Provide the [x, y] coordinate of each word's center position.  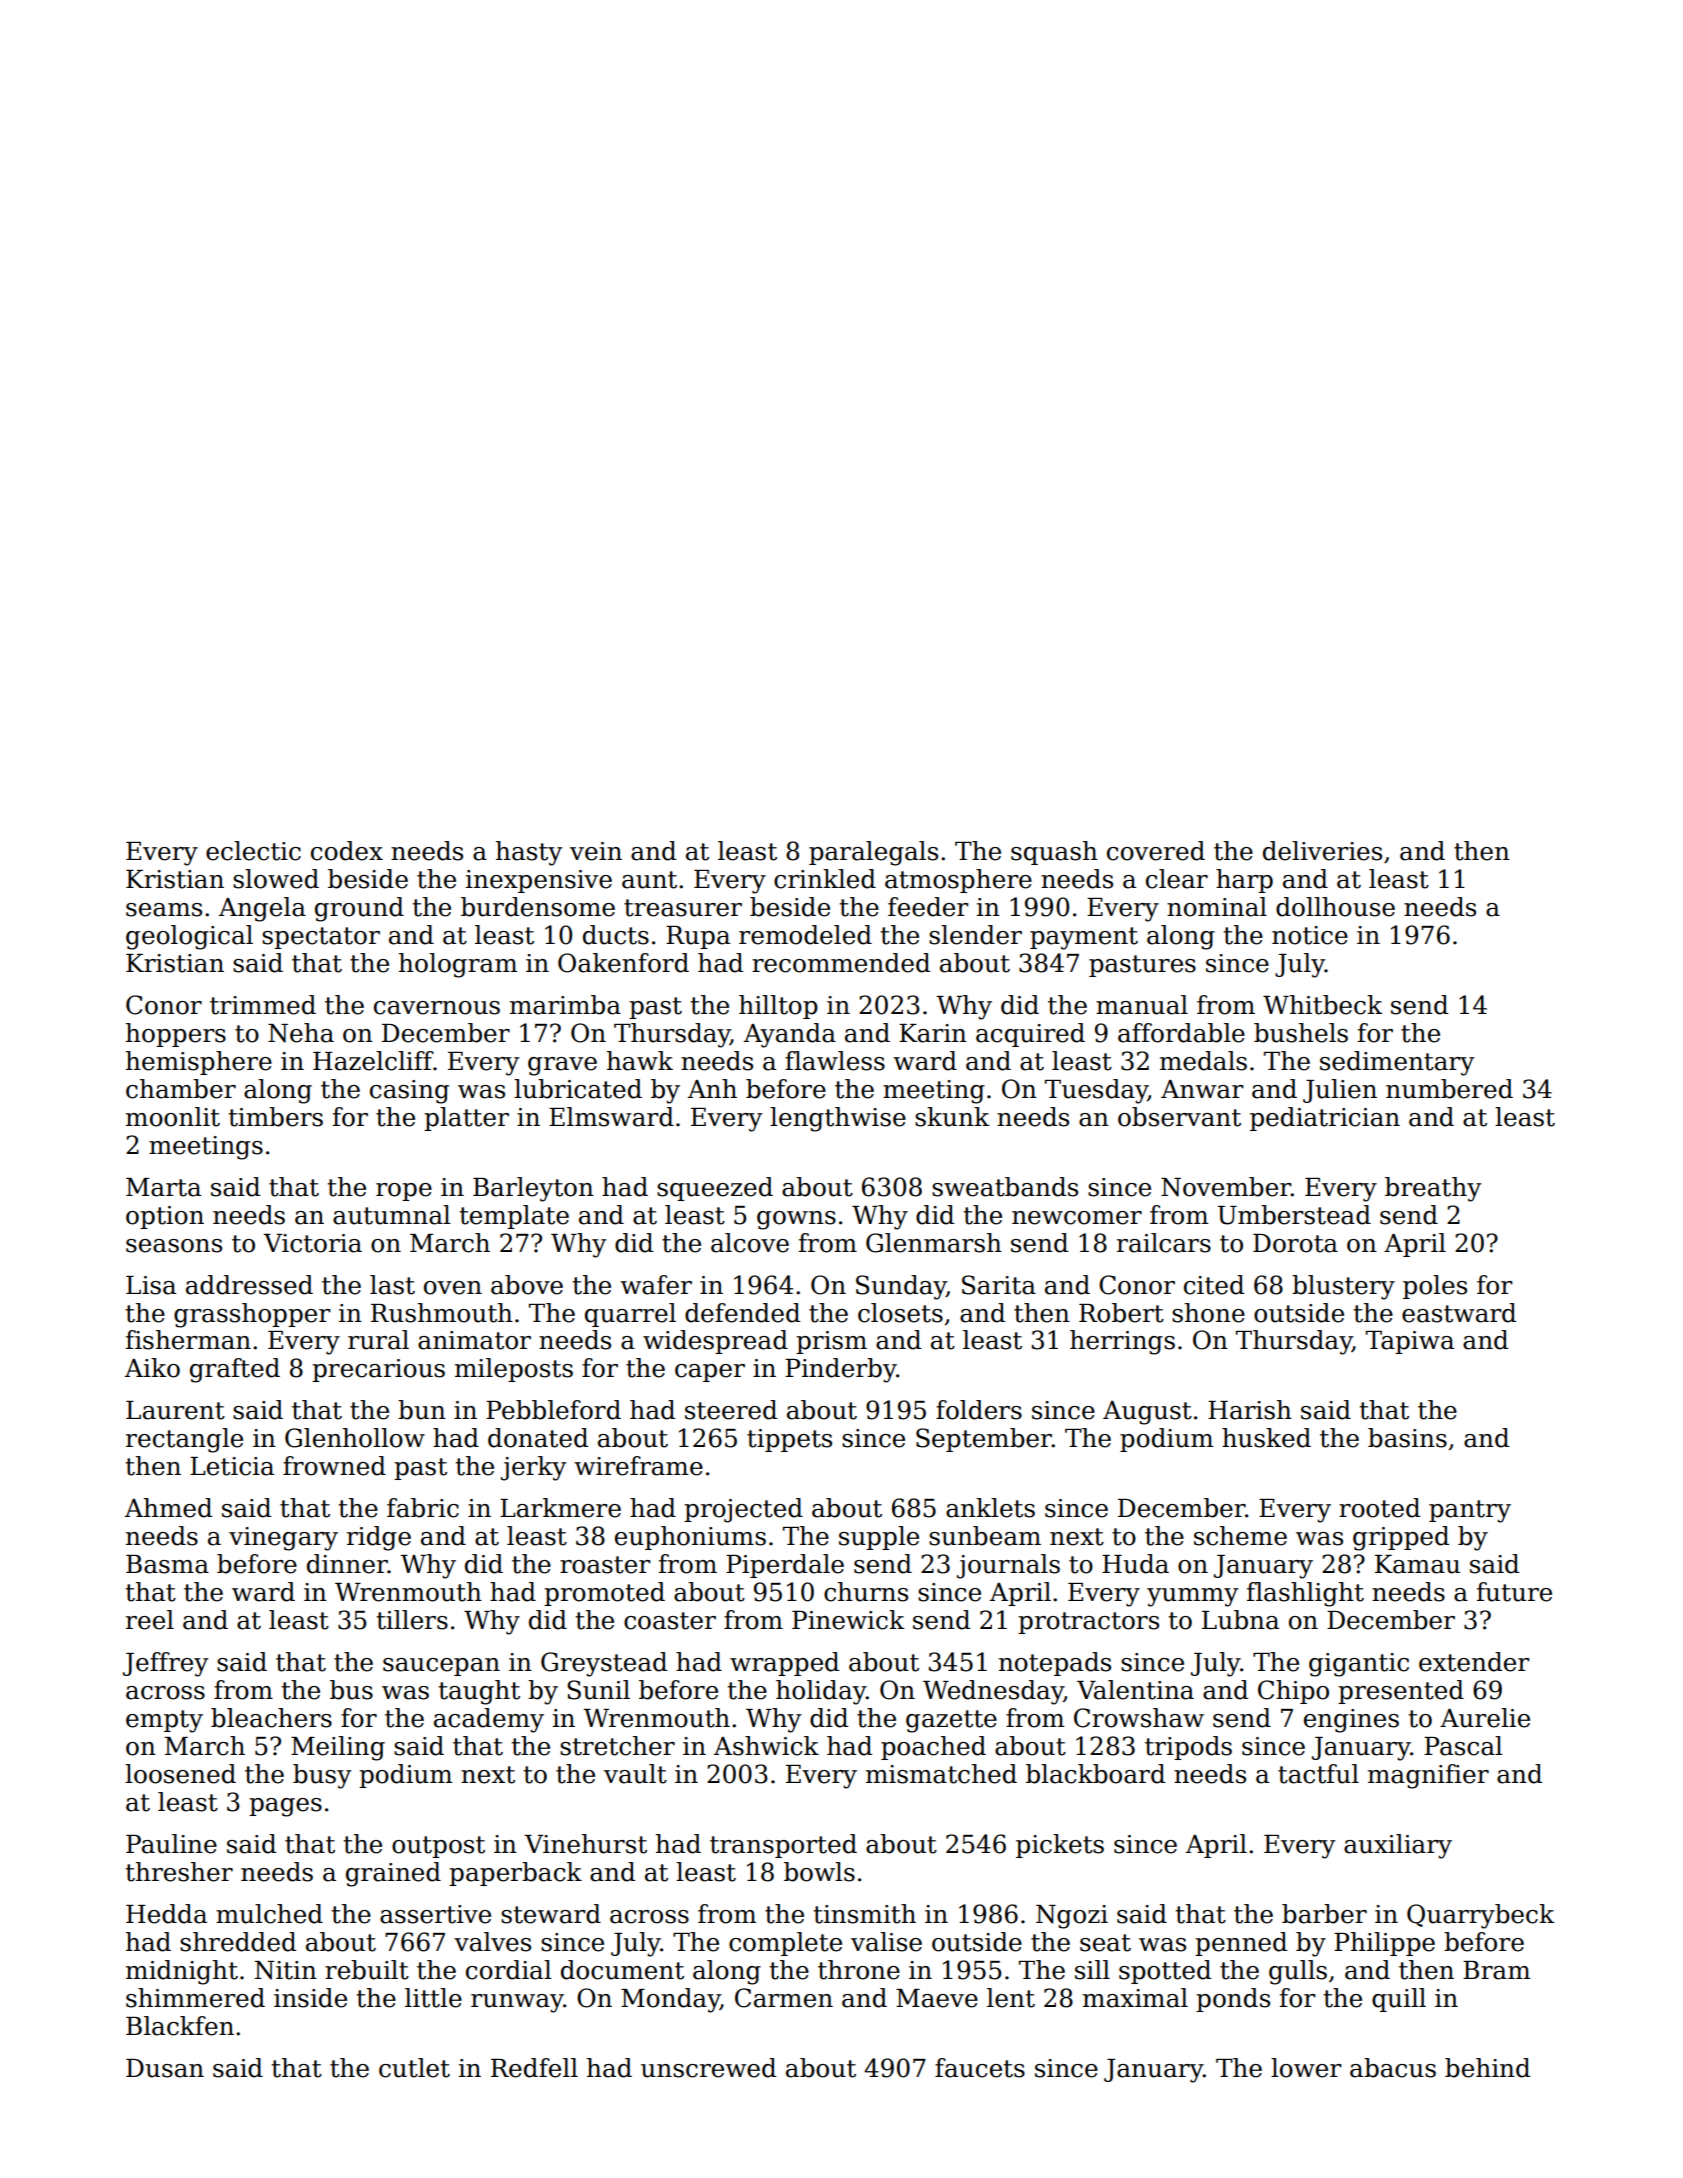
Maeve [937, 1998]
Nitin [286, 1970]
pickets [1060, 1846]
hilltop [778, 1007]
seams [164, 910]
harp [1244, 881]
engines [1351, 1721]
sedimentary [1397, 1063]
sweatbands [1005, 1187]
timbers [275, 1117]
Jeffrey [165, 1664]
